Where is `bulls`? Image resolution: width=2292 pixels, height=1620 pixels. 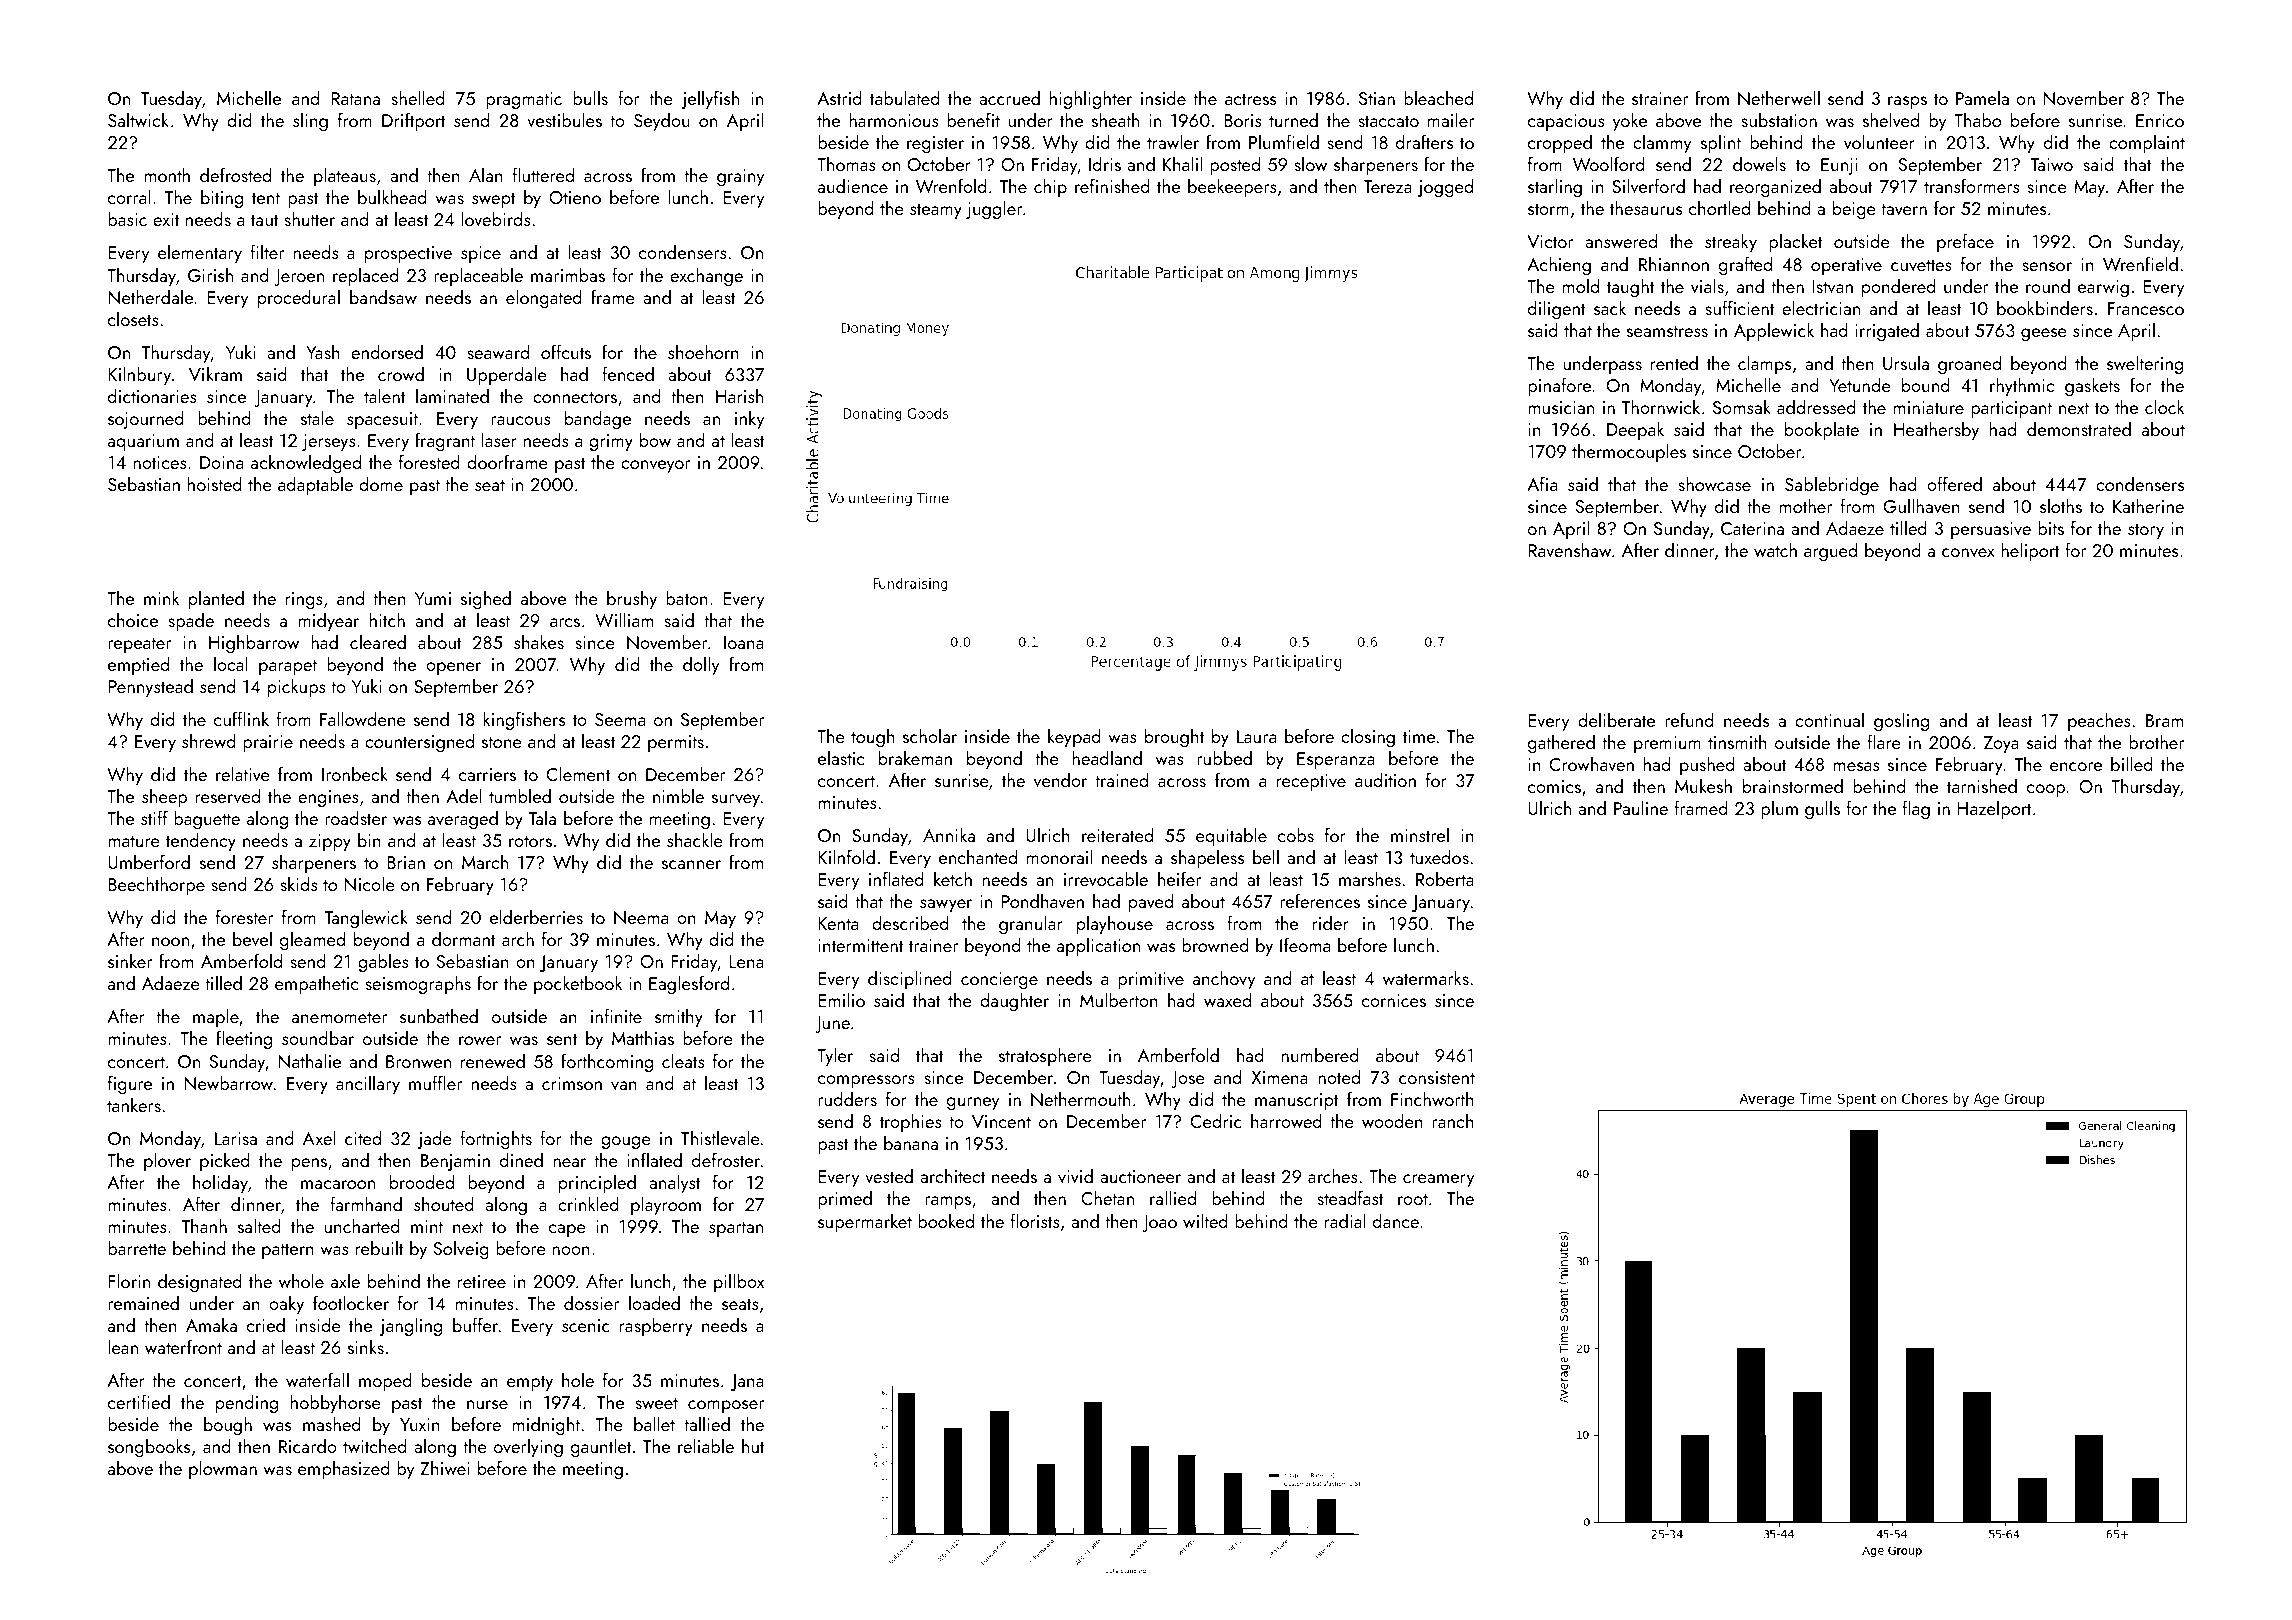 bulls is located at coordinates (590, 97).
